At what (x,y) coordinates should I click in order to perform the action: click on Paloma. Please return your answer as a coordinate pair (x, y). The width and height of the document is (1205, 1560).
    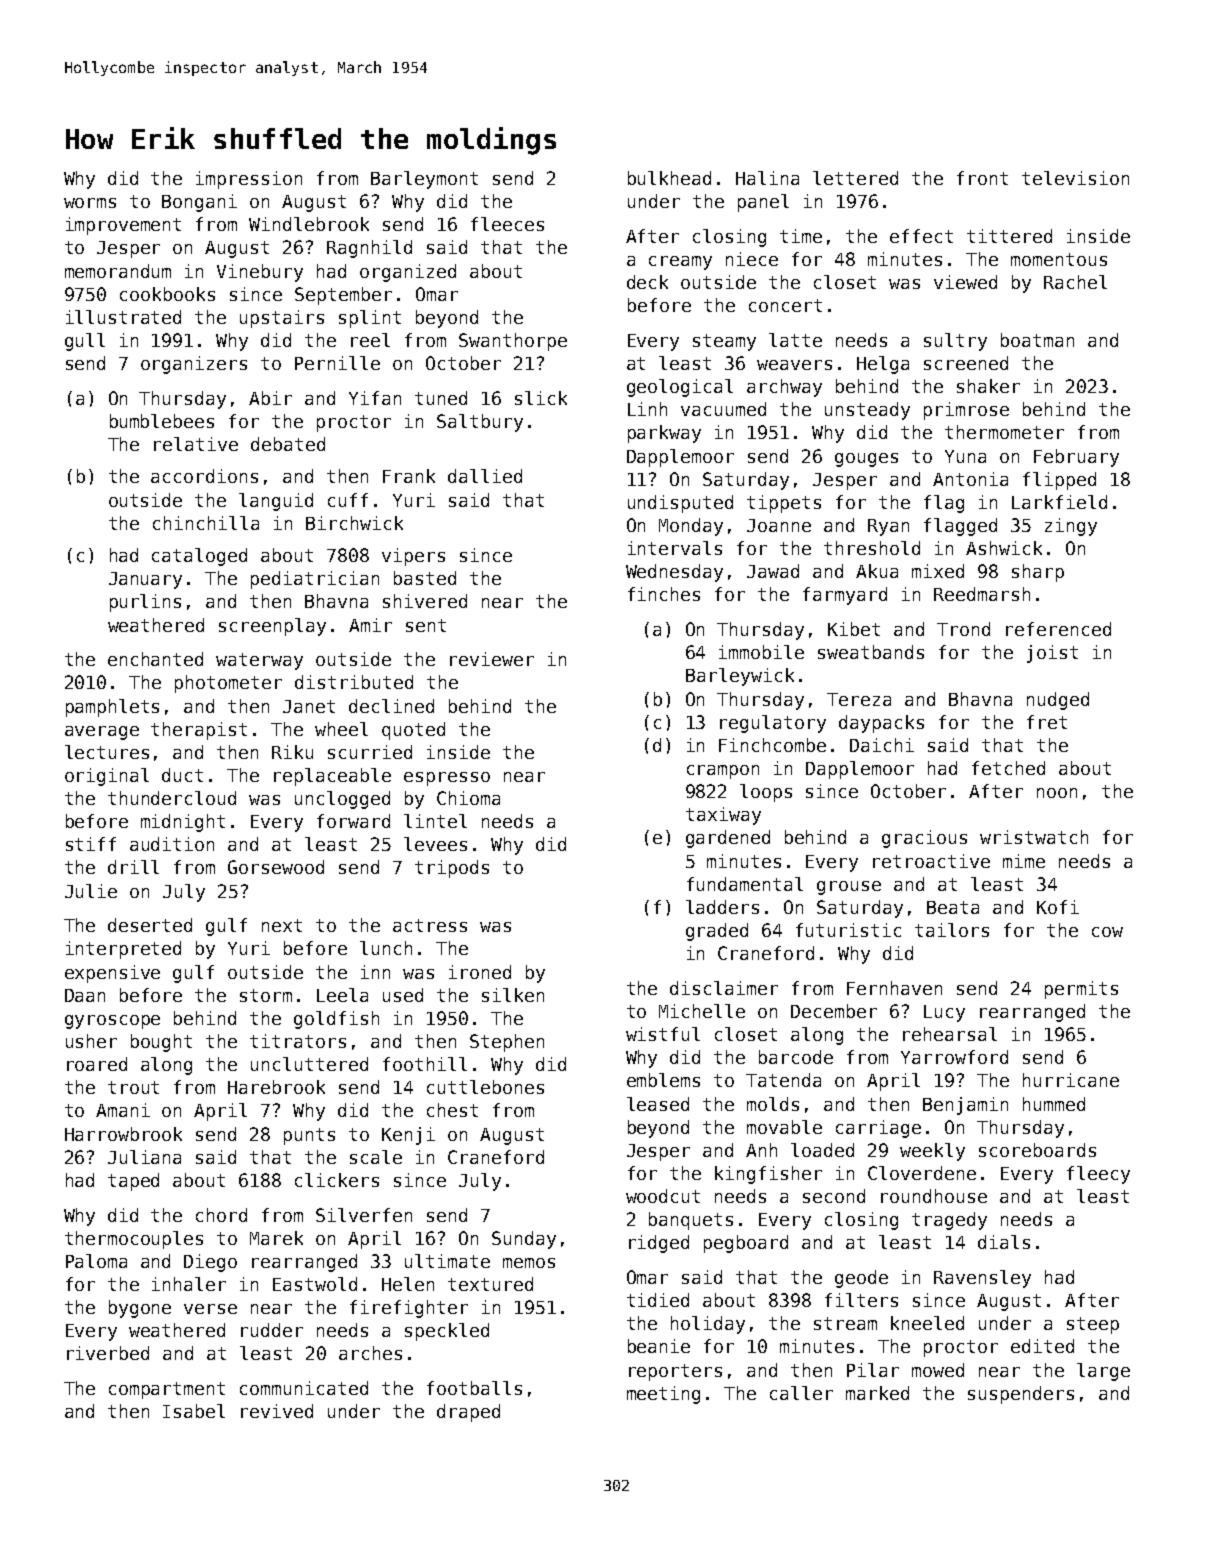
    Looking at the image, I should click on (96, 1261).
